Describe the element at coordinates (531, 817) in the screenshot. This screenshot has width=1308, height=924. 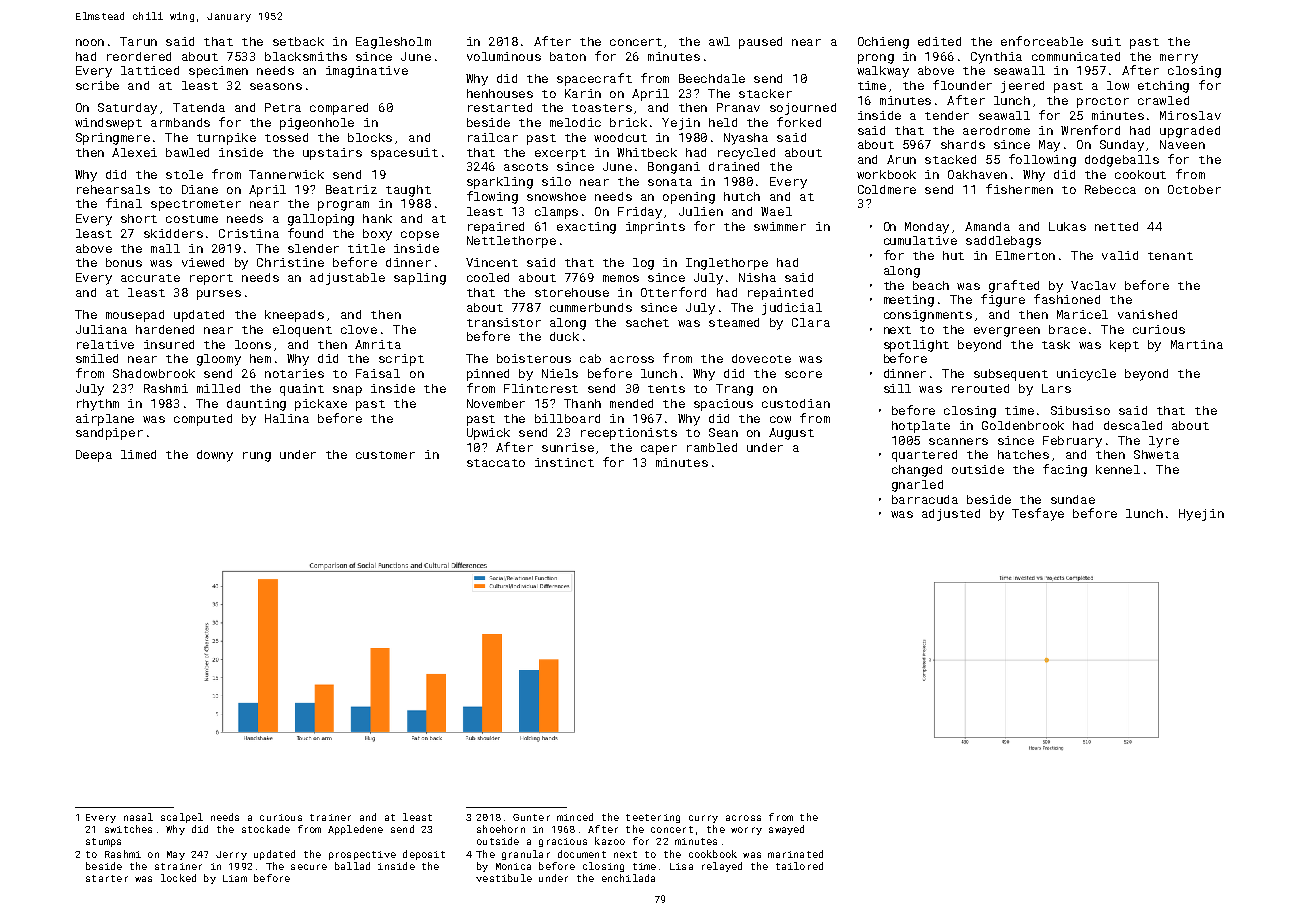
I see `Gunter` at that location.
